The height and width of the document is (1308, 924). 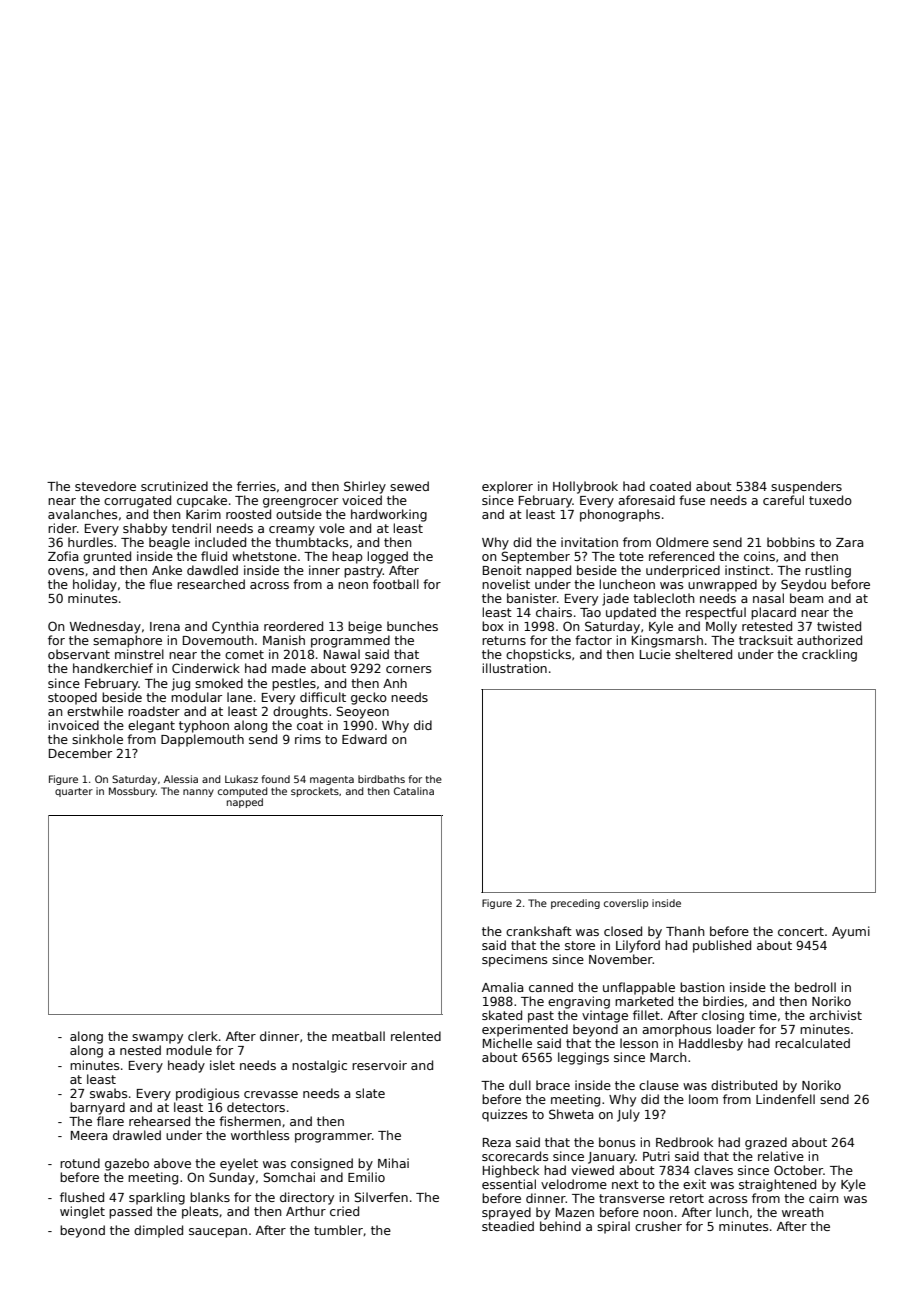 I want to click on explorer, so click(x=507, y=487).
